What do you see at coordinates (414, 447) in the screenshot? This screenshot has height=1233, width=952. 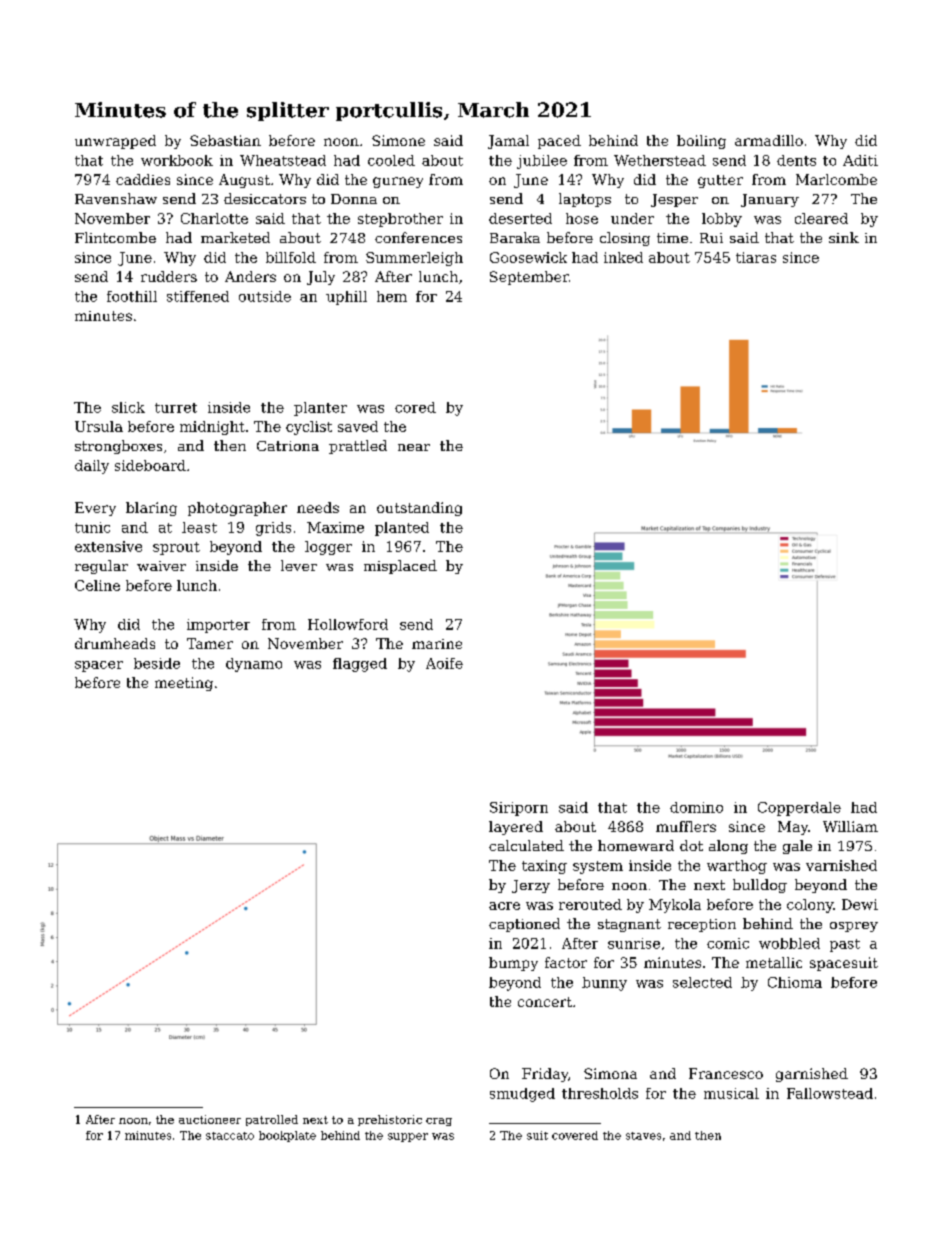 I see `near` at bounding box center [414, 447].
